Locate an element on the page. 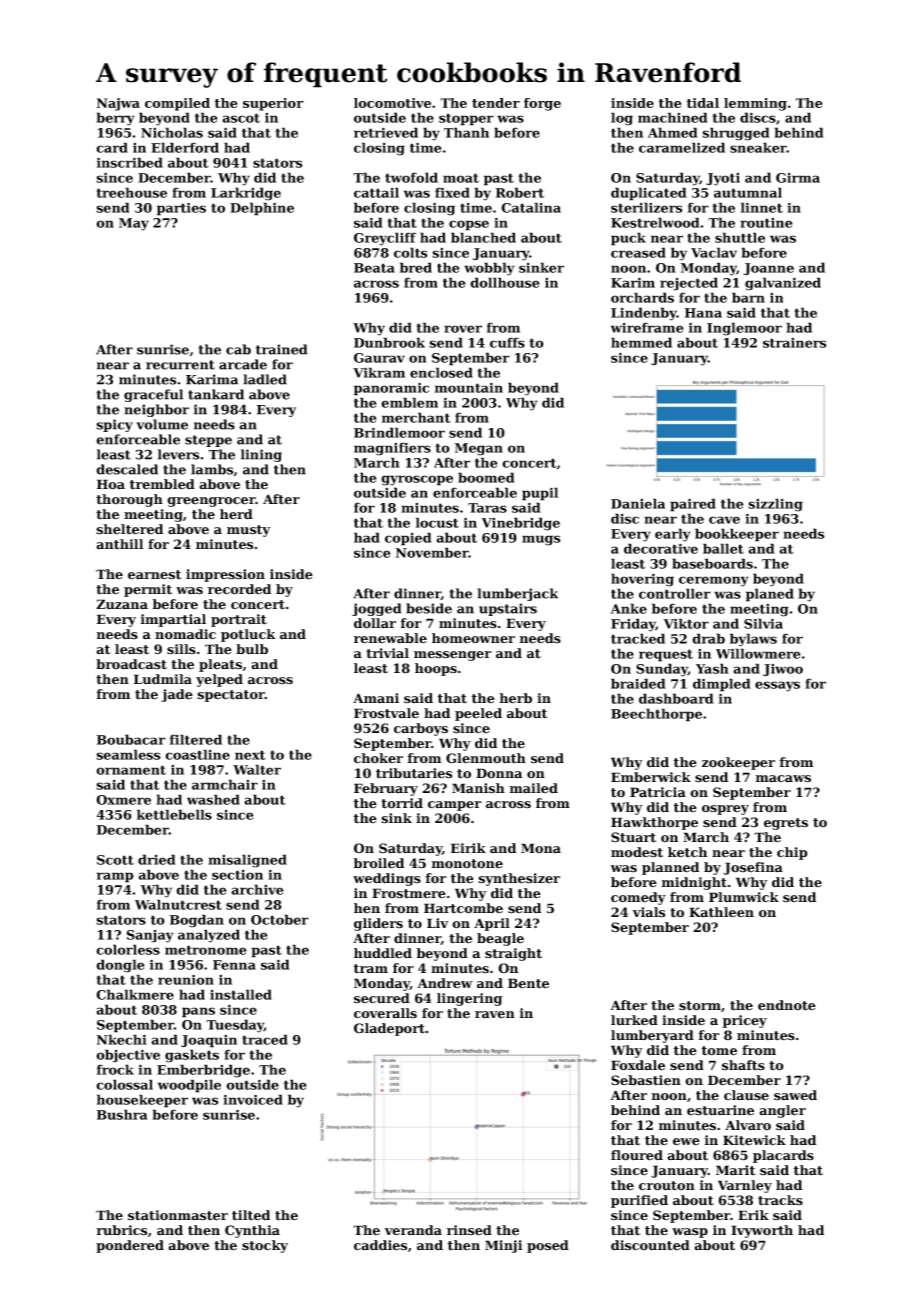 The width and height of the image is (924, 1308). ladled is located at coordinates (265, 379).
